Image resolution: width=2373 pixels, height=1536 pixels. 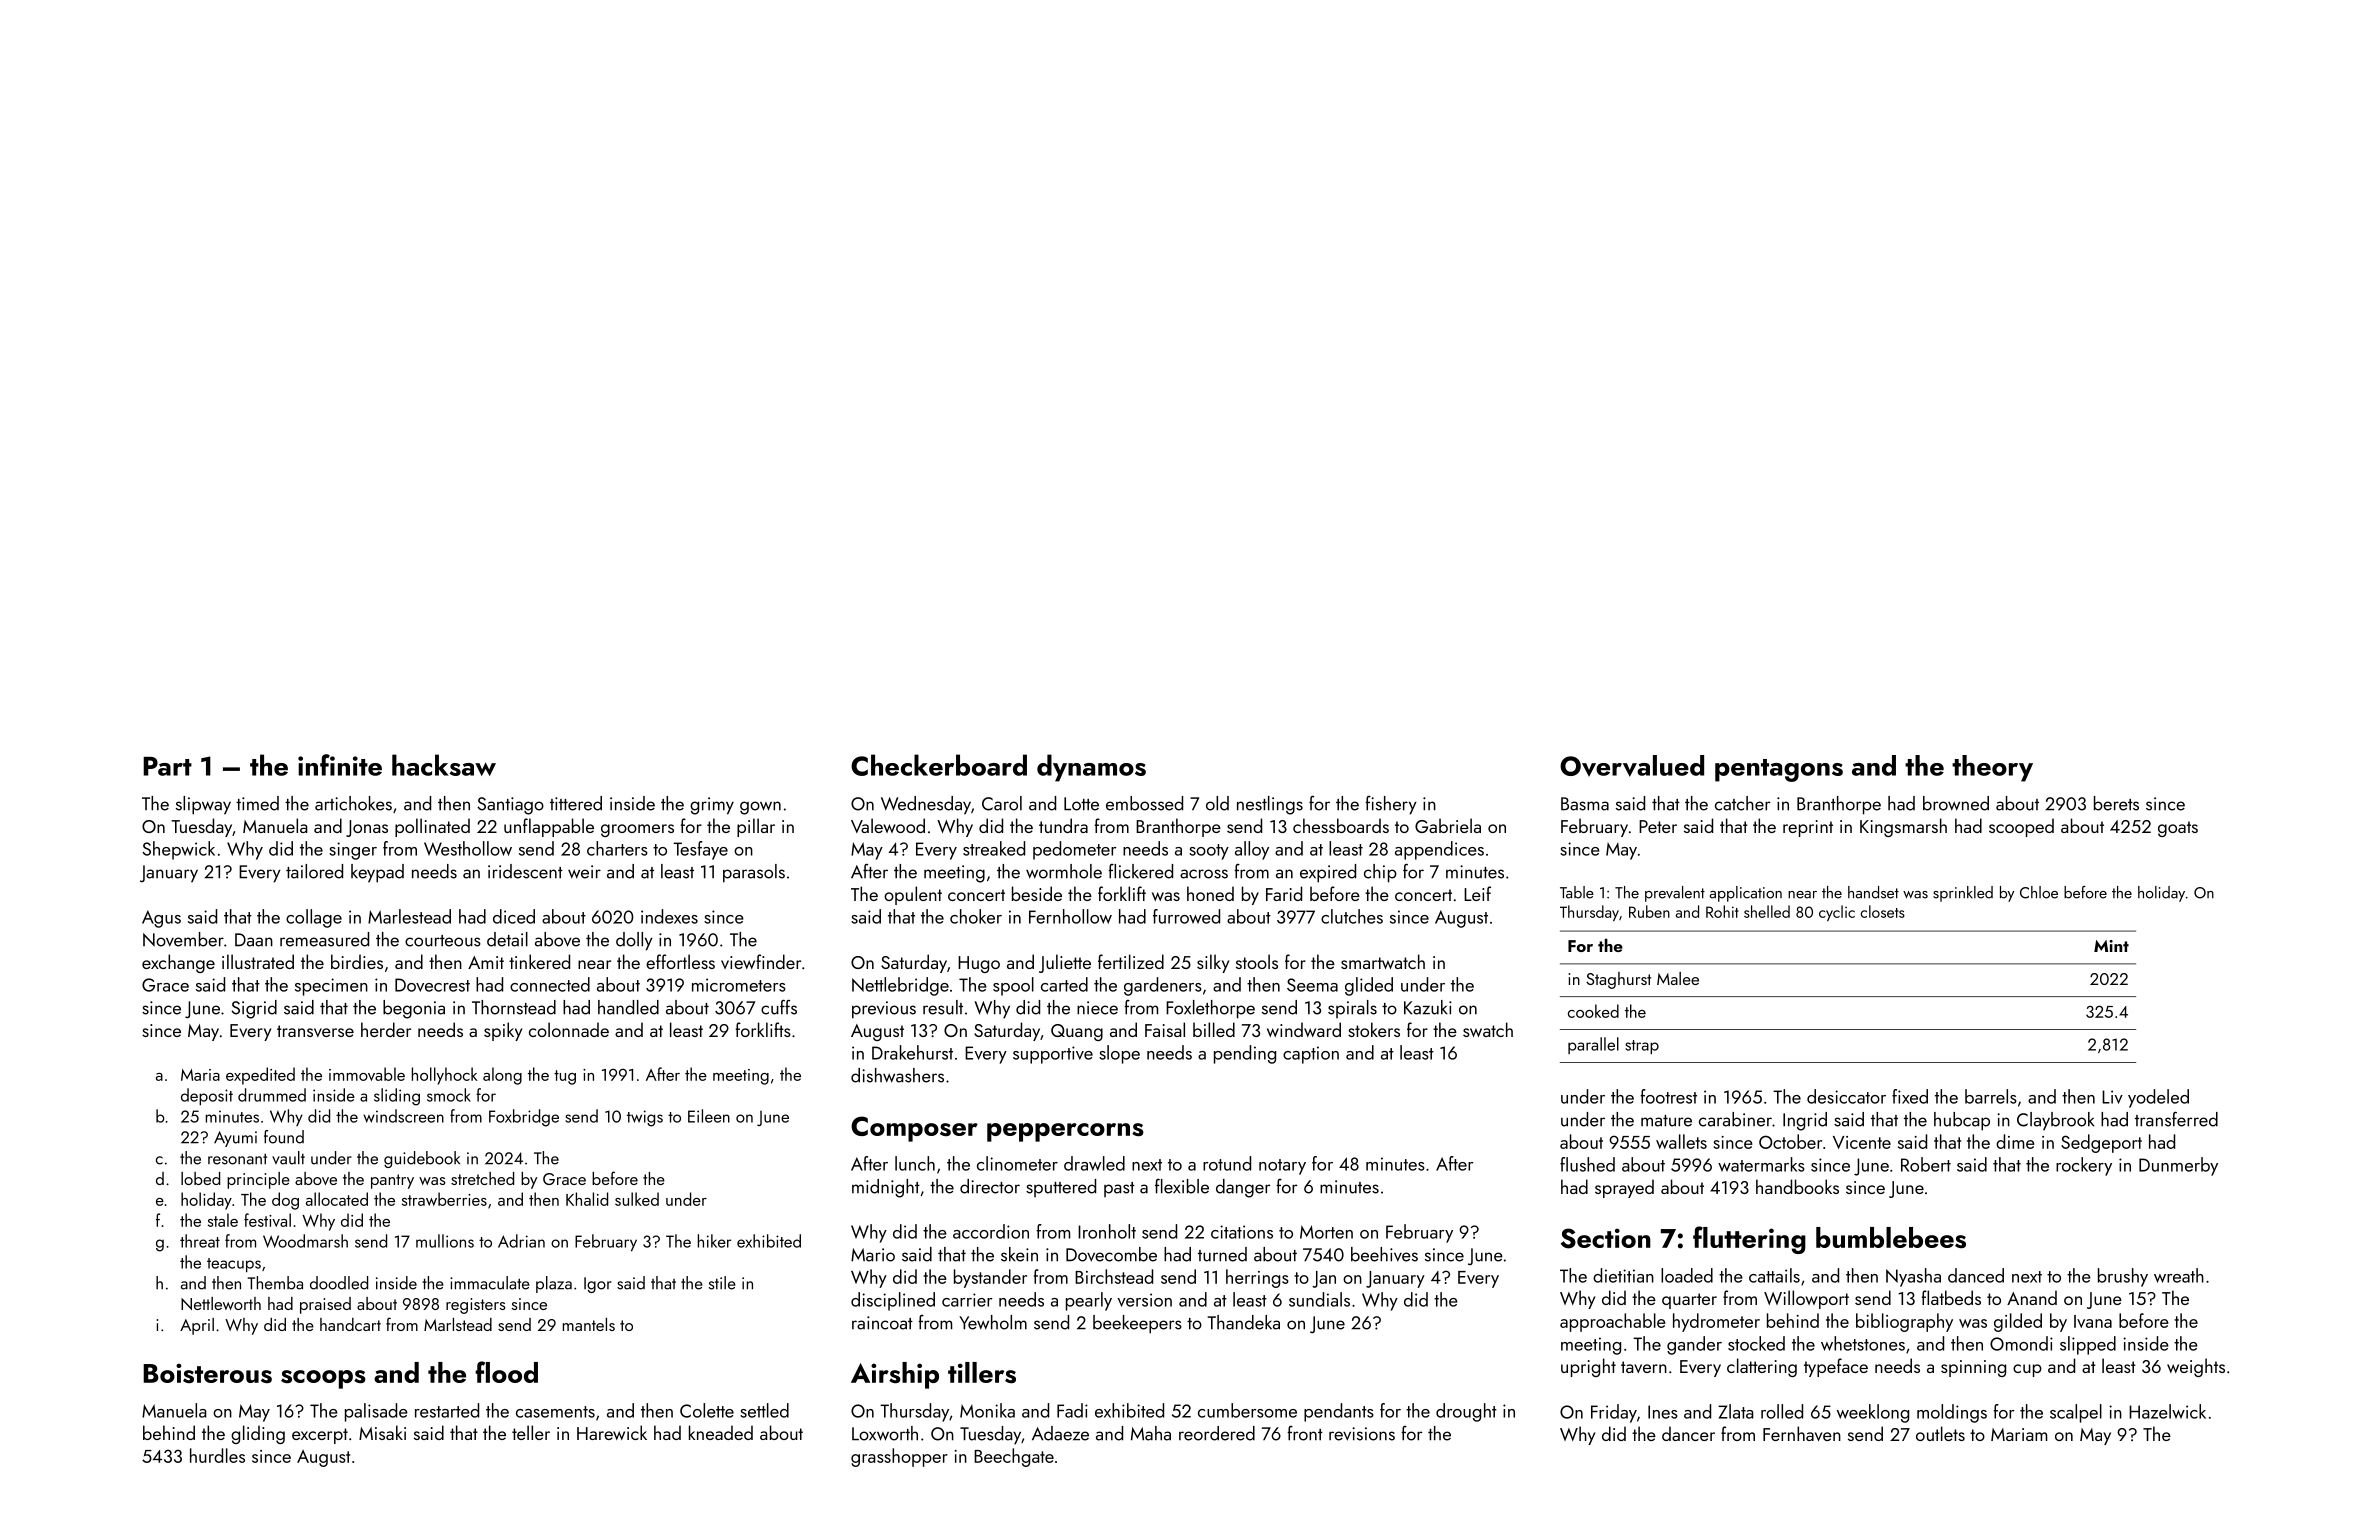 I want to click on Jonas, so click(x=367, y=828).
